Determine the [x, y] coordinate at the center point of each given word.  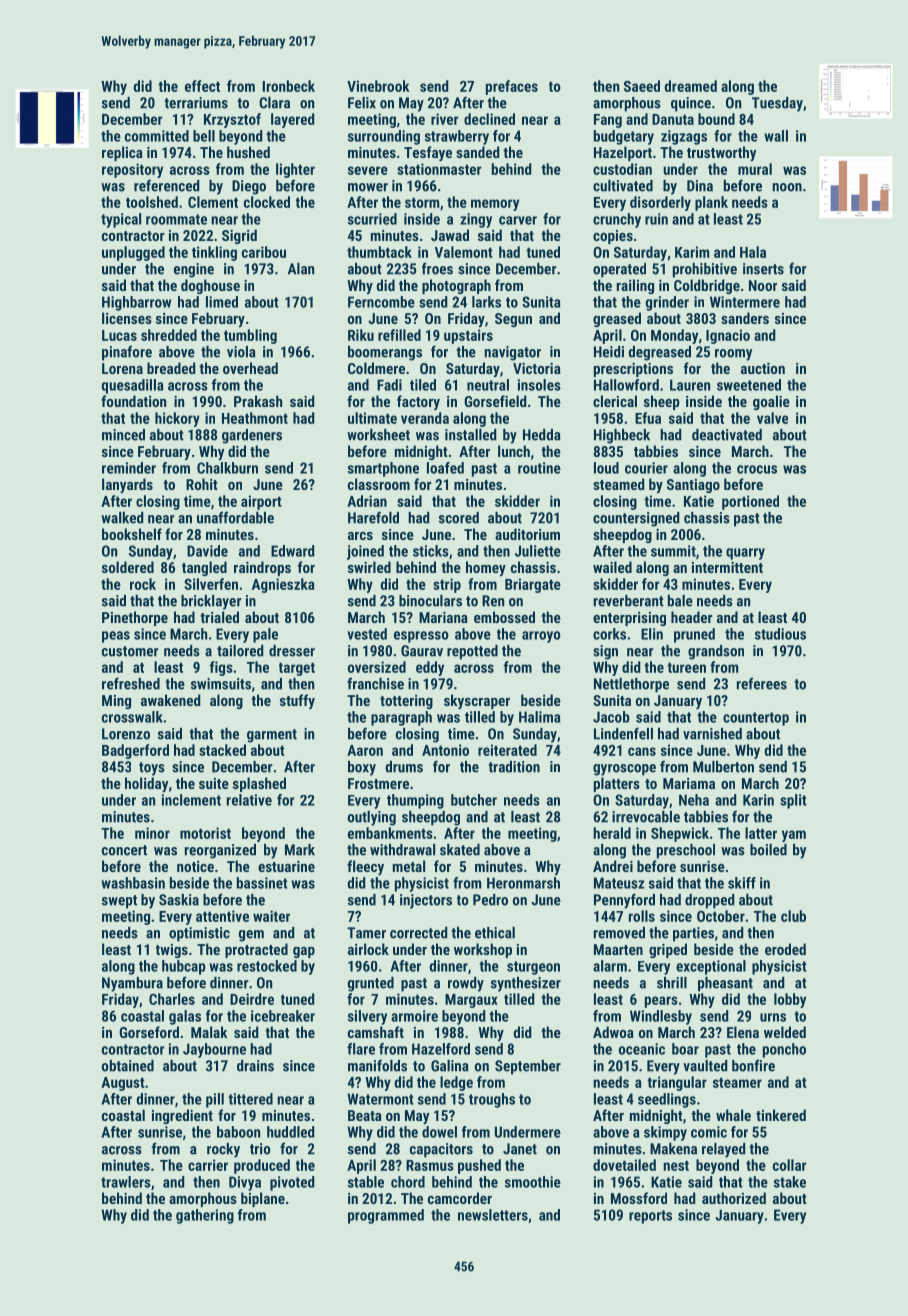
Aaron [365, 750]
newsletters [493, 1215]
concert [124, 850]
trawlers [126, 1182]
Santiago [693, 486]
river [444, 119]
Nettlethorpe [631, 685]
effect [202, 86]
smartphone [383, 469]
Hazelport [623, 153]
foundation [133, 401]
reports [650, 1217]
